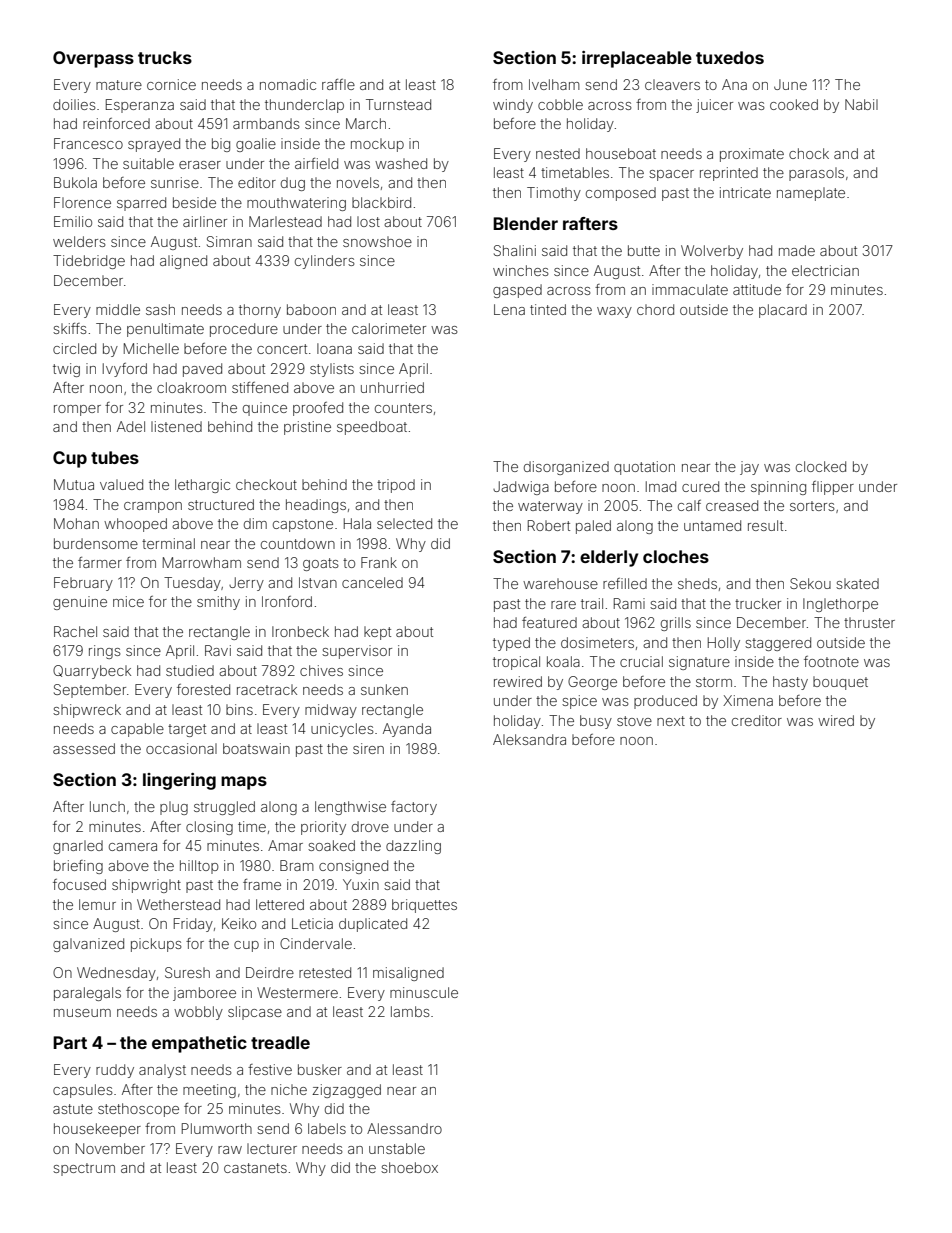  Describe the element at coordinates (190, 670) in the screenshot. I see `studied` at that location.
